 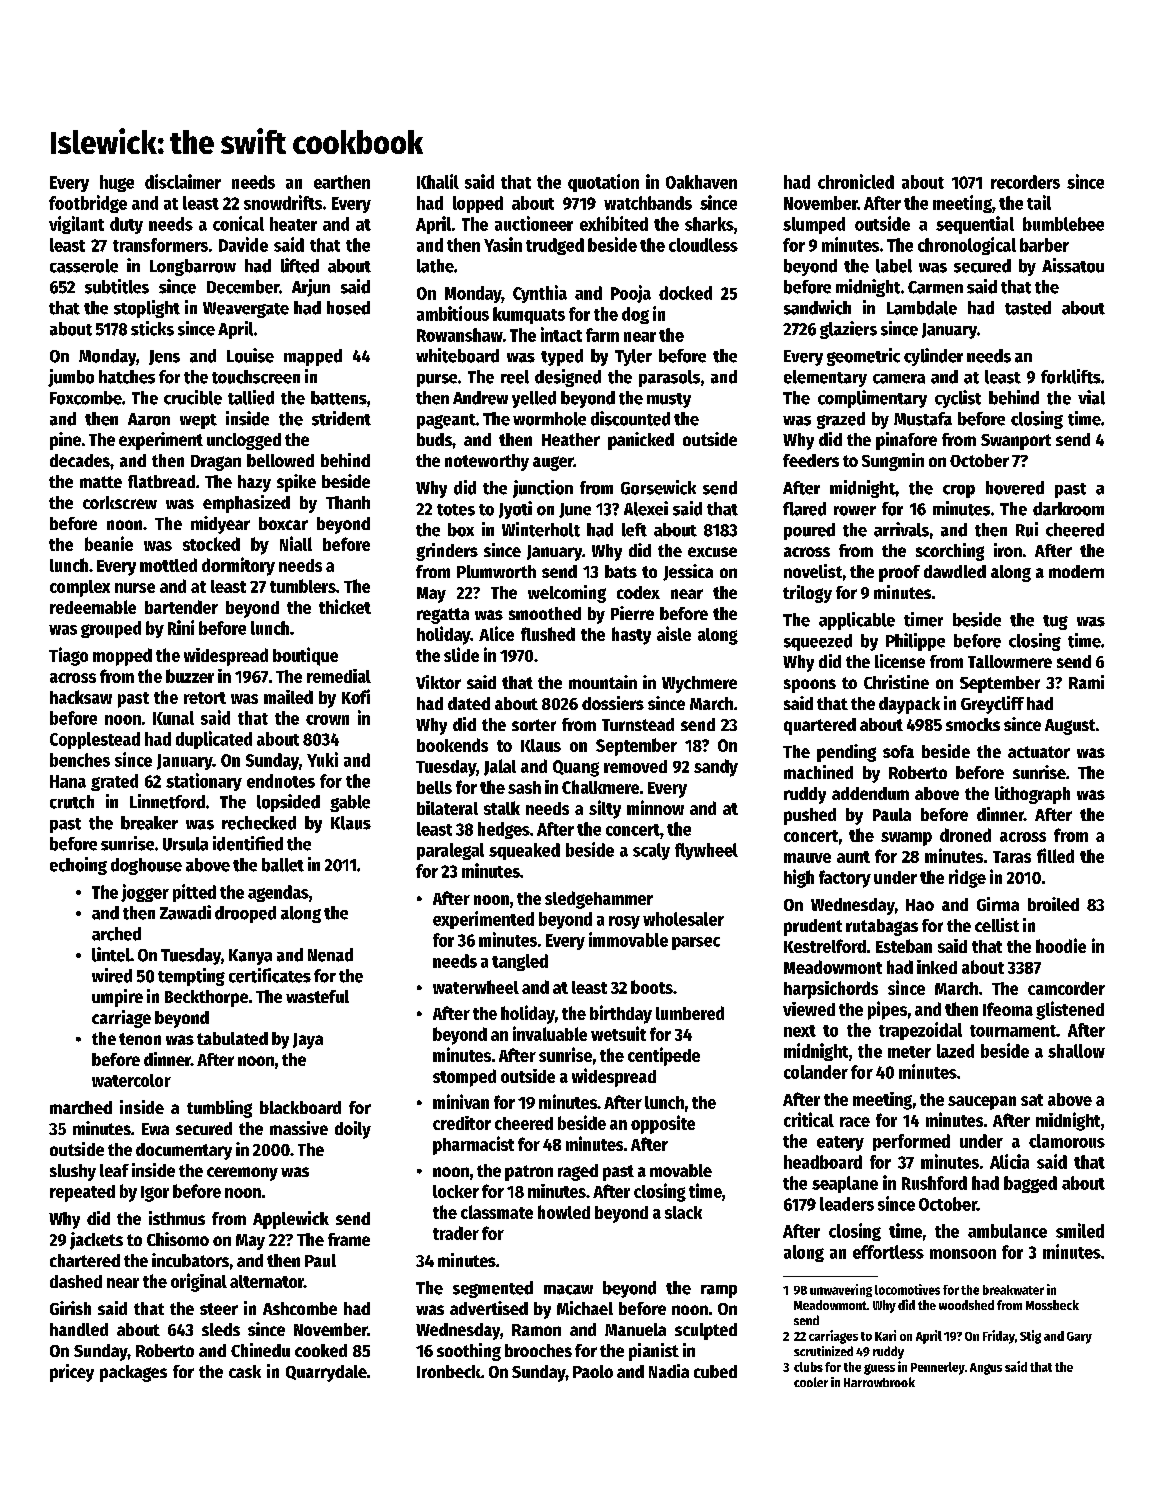 What do you see at coordinates (550, 1033) in the screenshot?
I see `invaluable` at bounding box center [550, 1033].
